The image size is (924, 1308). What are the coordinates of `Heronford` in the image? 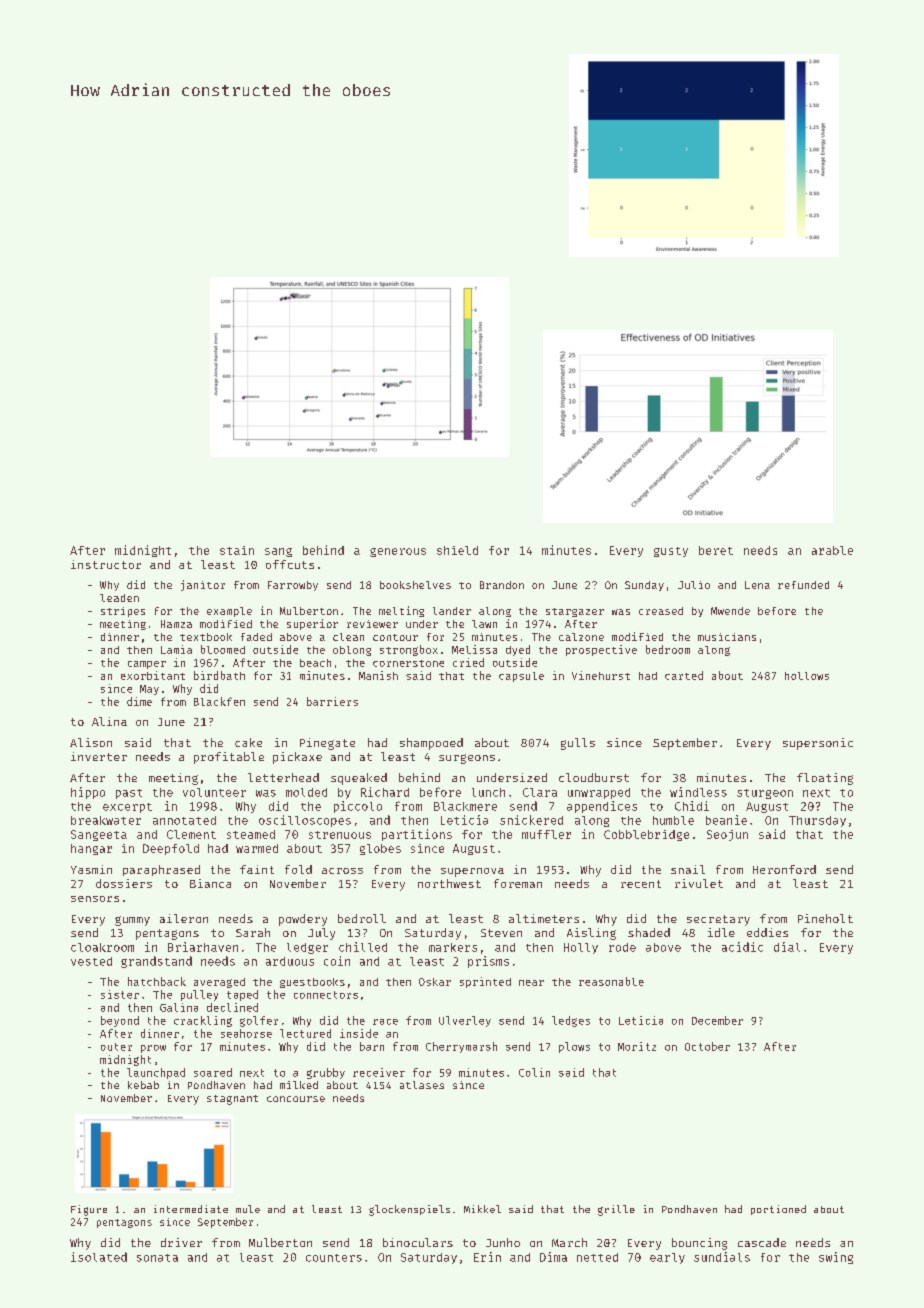 It's located at (784, 869).
